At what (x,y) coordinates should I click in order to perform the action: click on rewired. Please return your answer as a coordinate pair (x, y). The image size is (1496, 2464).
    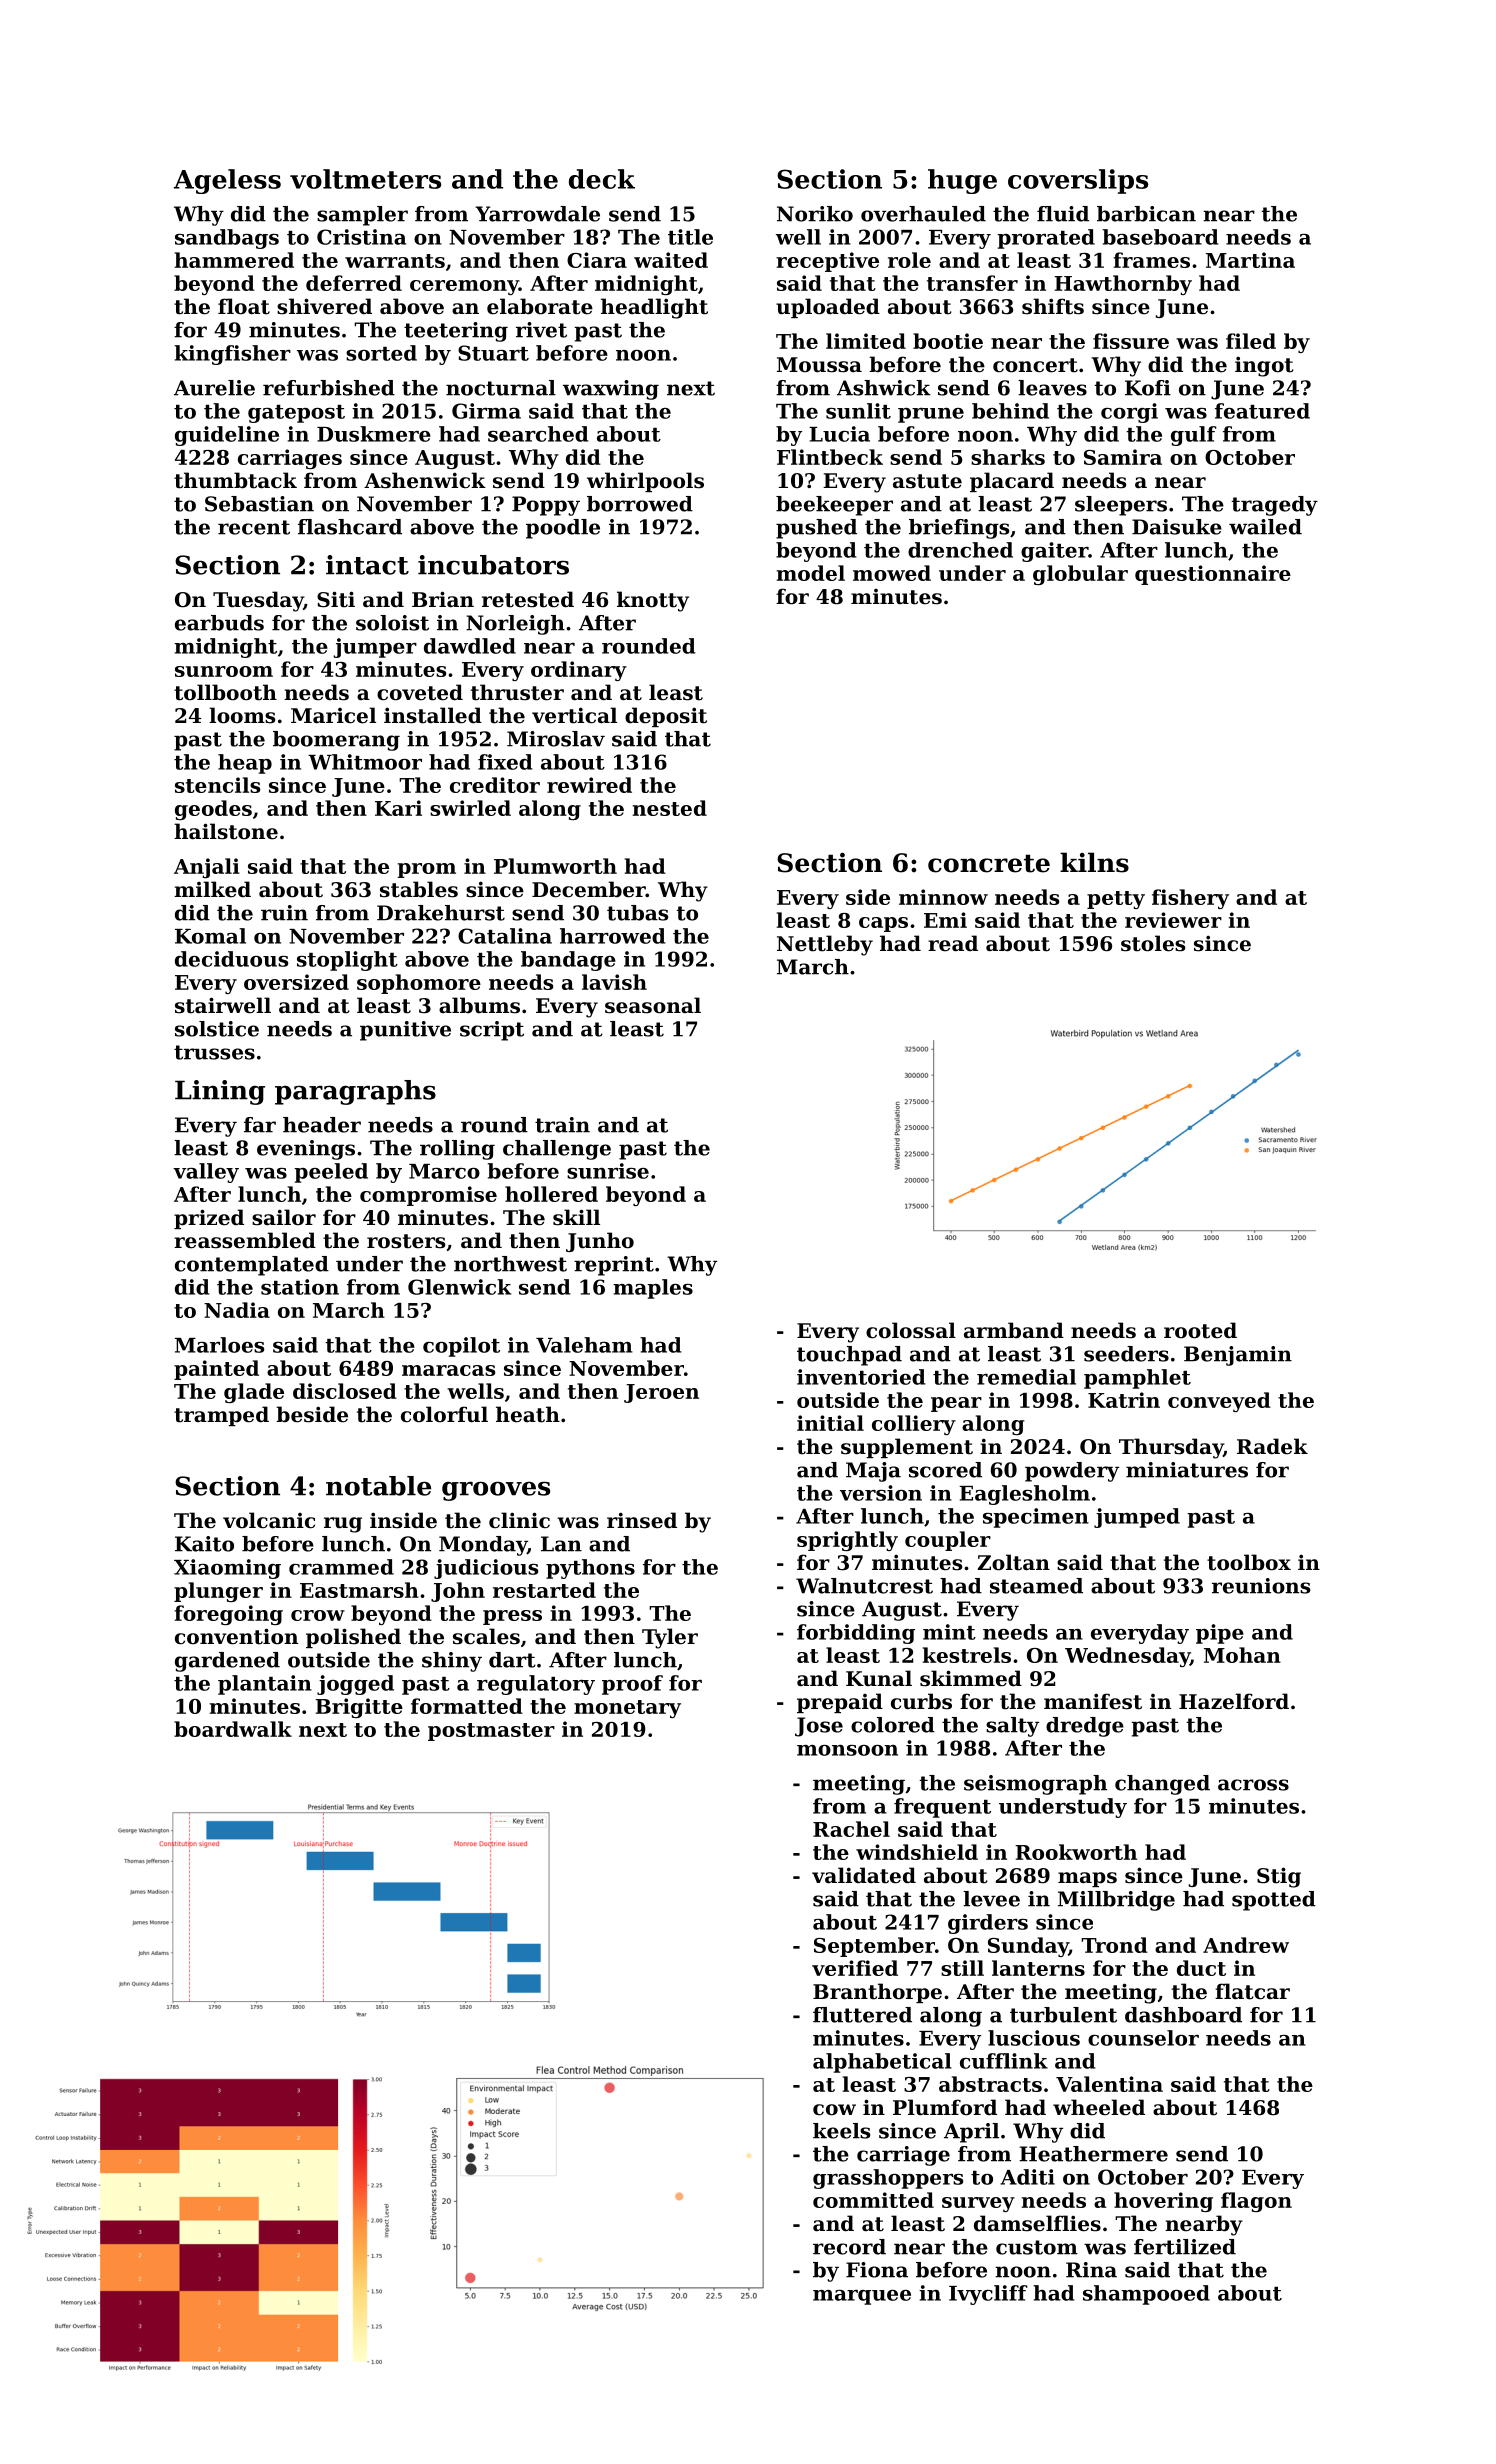
    Looking at the image, I should click on (589, 785).
